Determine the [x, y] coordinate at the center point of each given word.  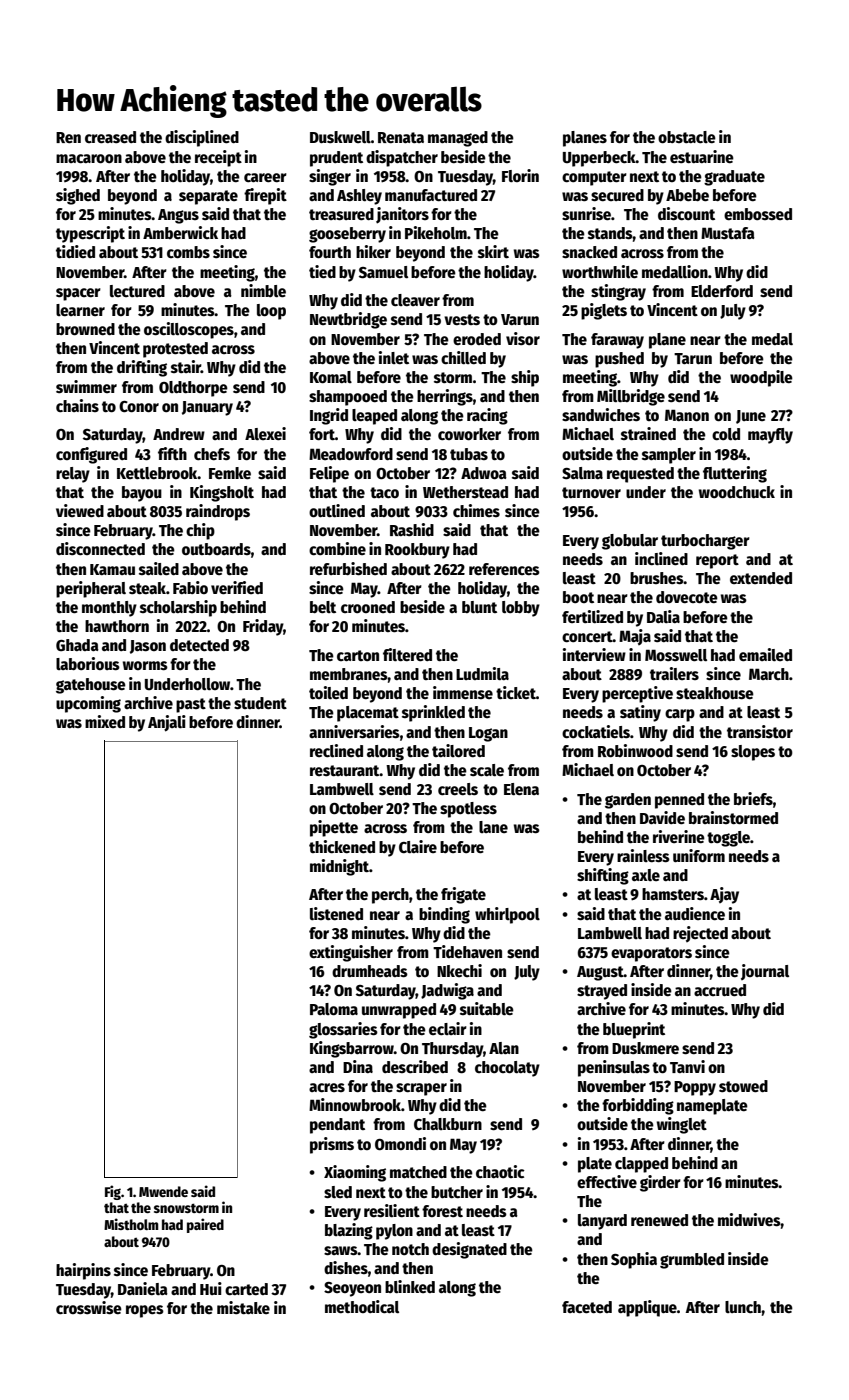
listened [336, 913]
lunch [743, 1307]
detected [199, 645]
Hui [211, 1288]
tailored [458, 750]
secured [617, 195]
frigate [463, 895]
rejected [700, 934]
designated [469, 1250]
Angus [178, 216]
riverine [679, 836]
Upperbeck [599, 159]
